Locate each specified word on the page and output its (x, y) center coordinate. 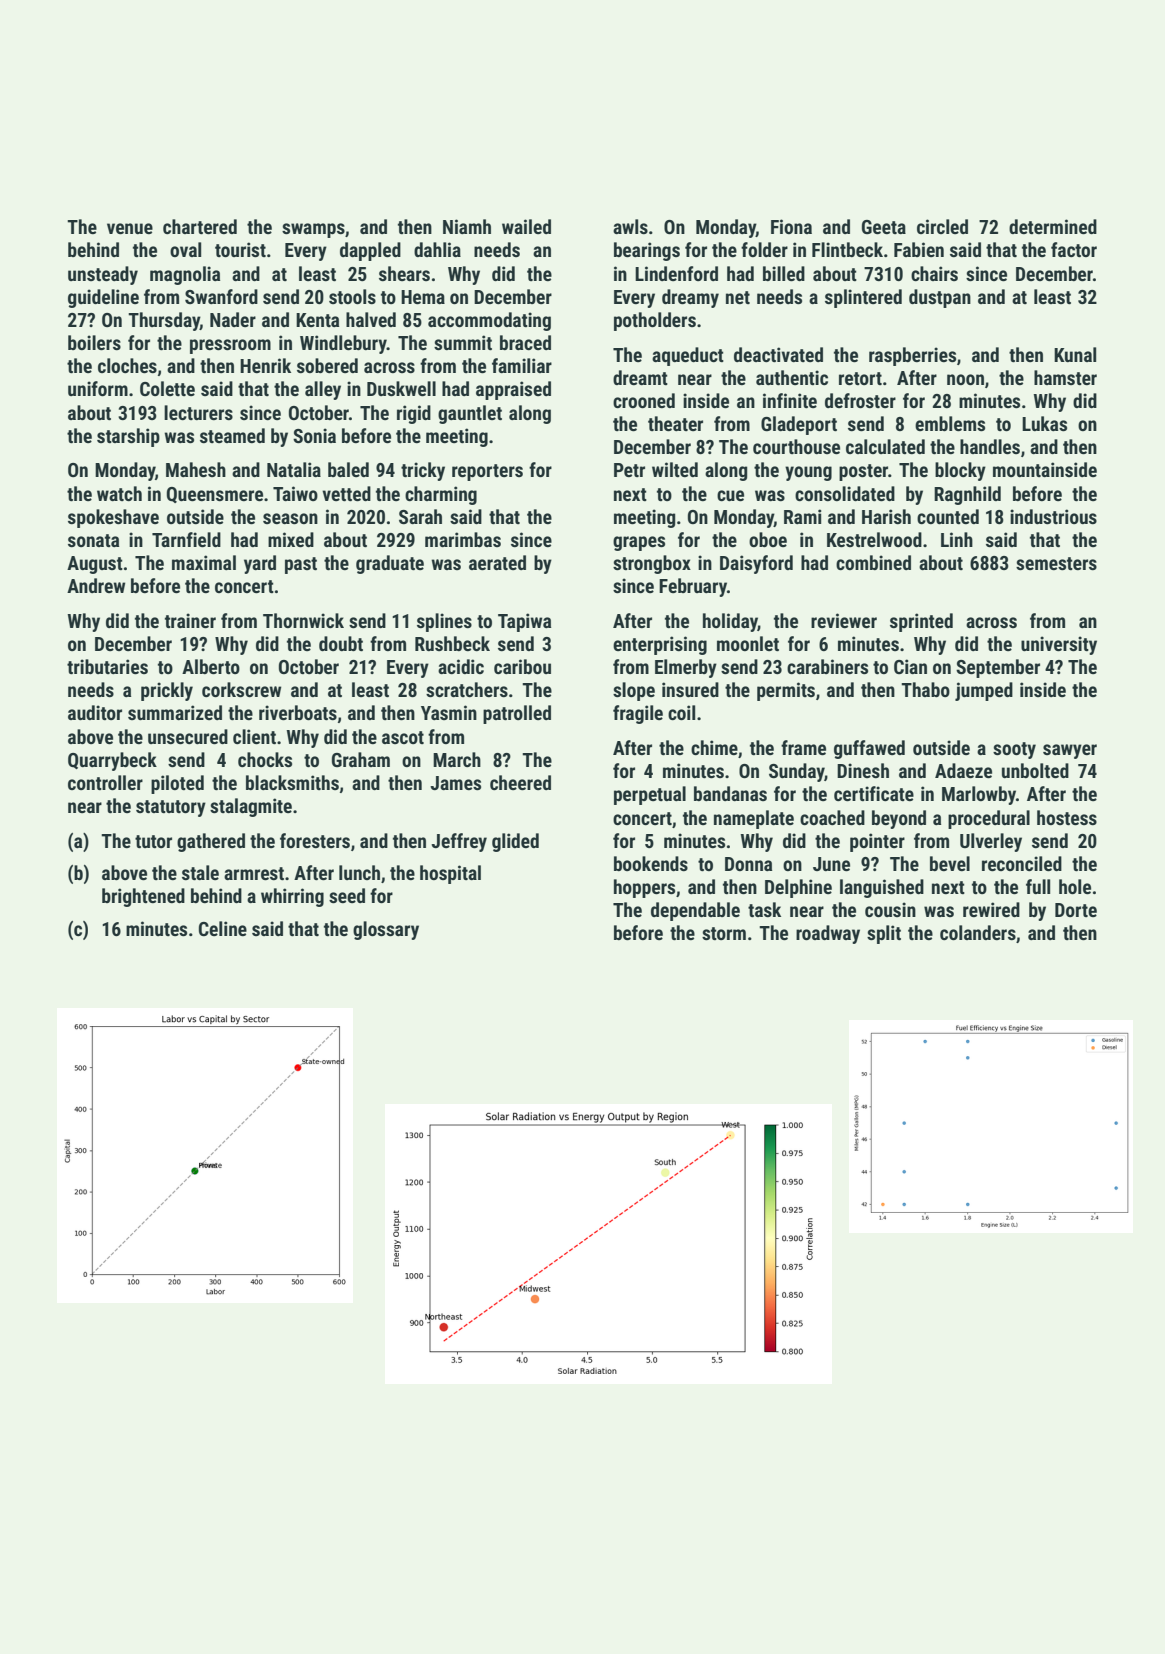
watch (119, 493)
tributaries (107, 666)
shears (404, 273)
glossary (386, 930)
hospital (450, 874)
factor (1074, 249)
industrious (1053, 516)
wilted (675, 469)
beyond (899, 819)
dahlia (437, 249)
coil (681, 712)
